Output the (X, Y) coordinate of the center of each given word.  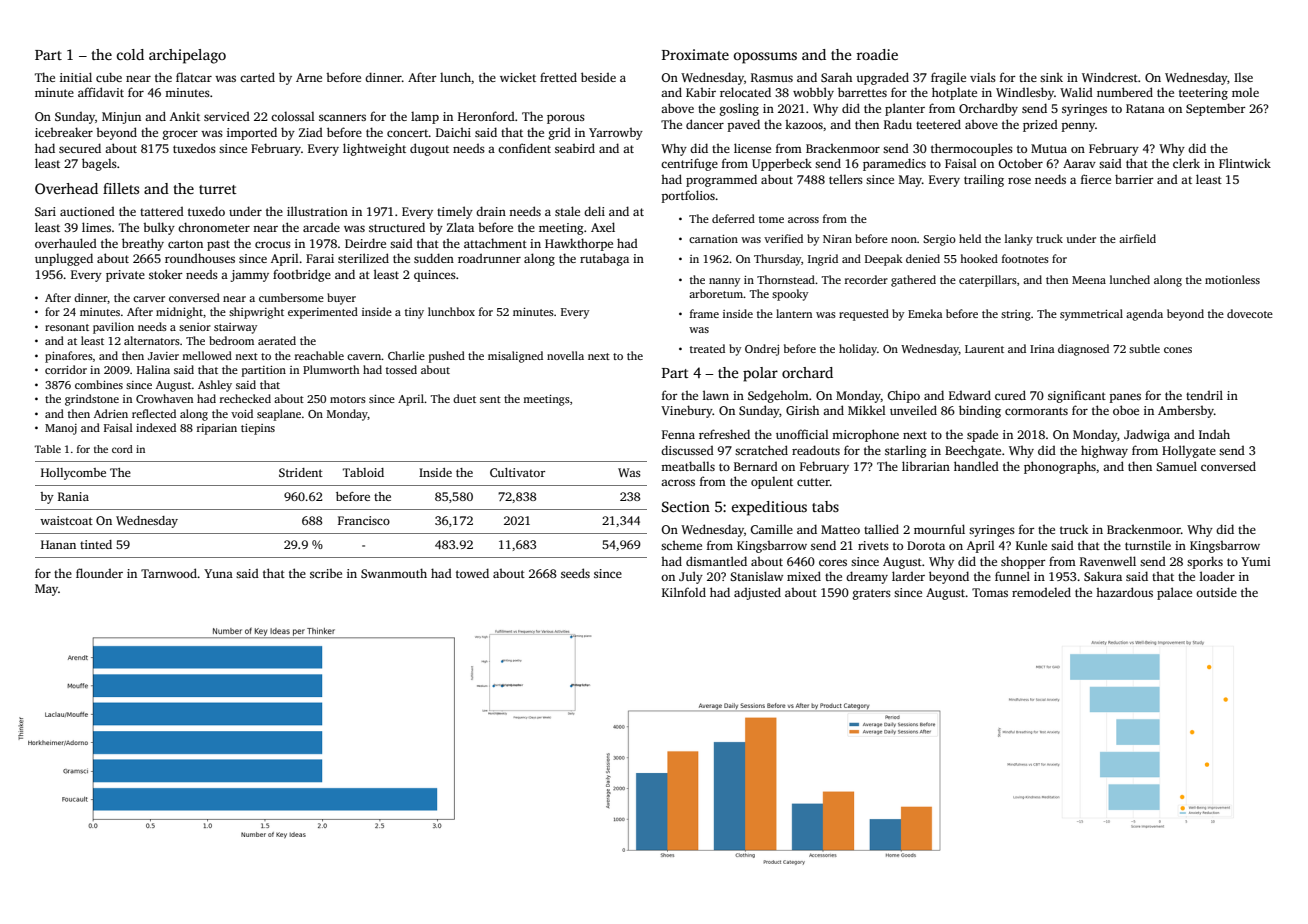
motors (348, 399)
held (970, 238)
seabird (575, 148)
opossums (765, 58)
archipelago (187, 56)
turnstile (1148, 545)
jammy (250, 276)
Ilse (1243, 77)
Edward (970, 395)
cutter (813, 482)
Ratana (1145, 108)
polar (760, 374)
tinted (96, 544)
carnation (713, 239)
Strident (301, 472)
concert (408, 133)
